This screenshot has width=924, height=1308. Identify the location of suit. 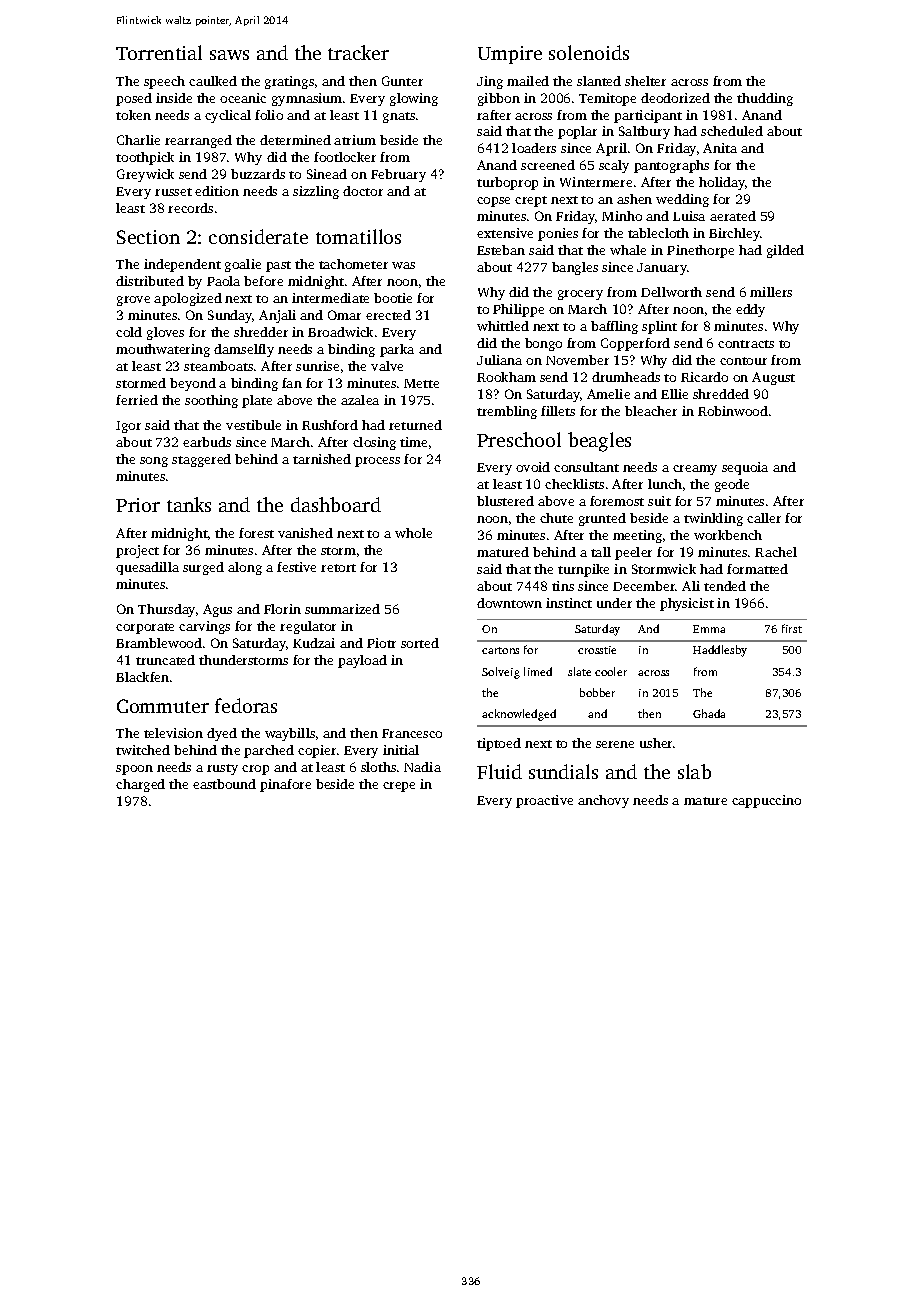
(659, 501).
